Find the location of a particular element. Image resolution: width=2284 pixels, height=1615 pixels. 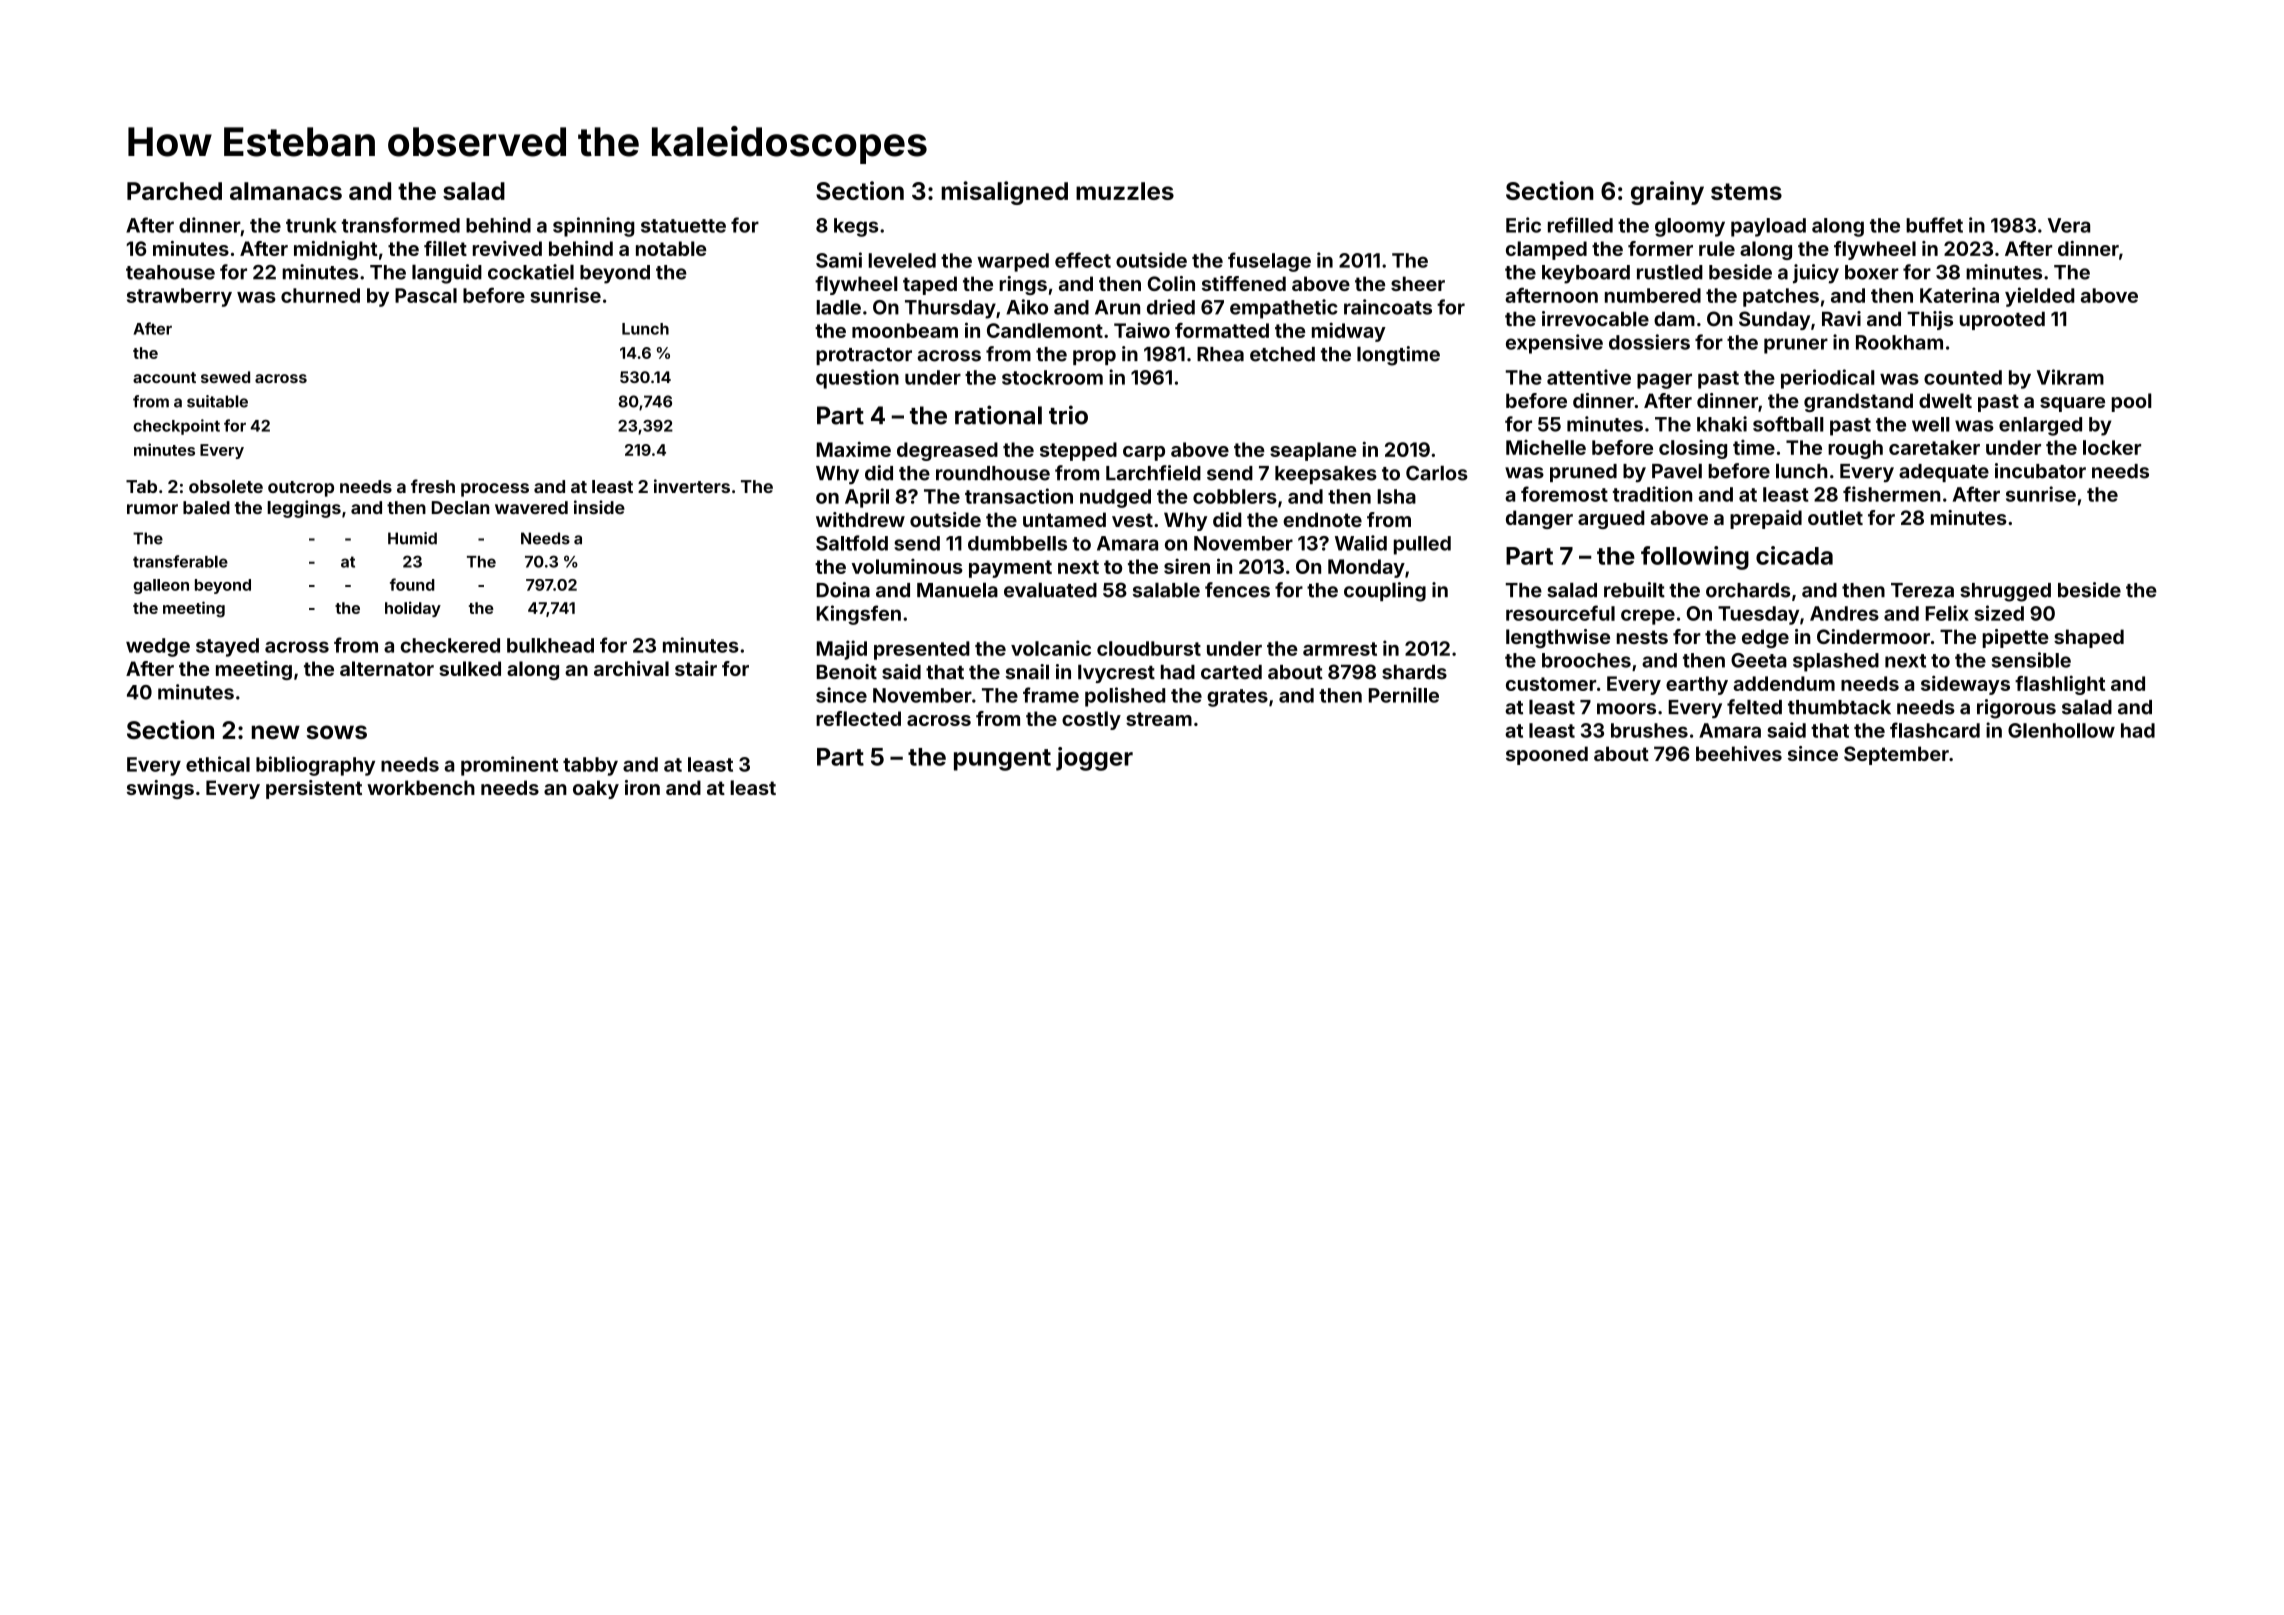

Larchfield is located at coordinates (1153, 473).
